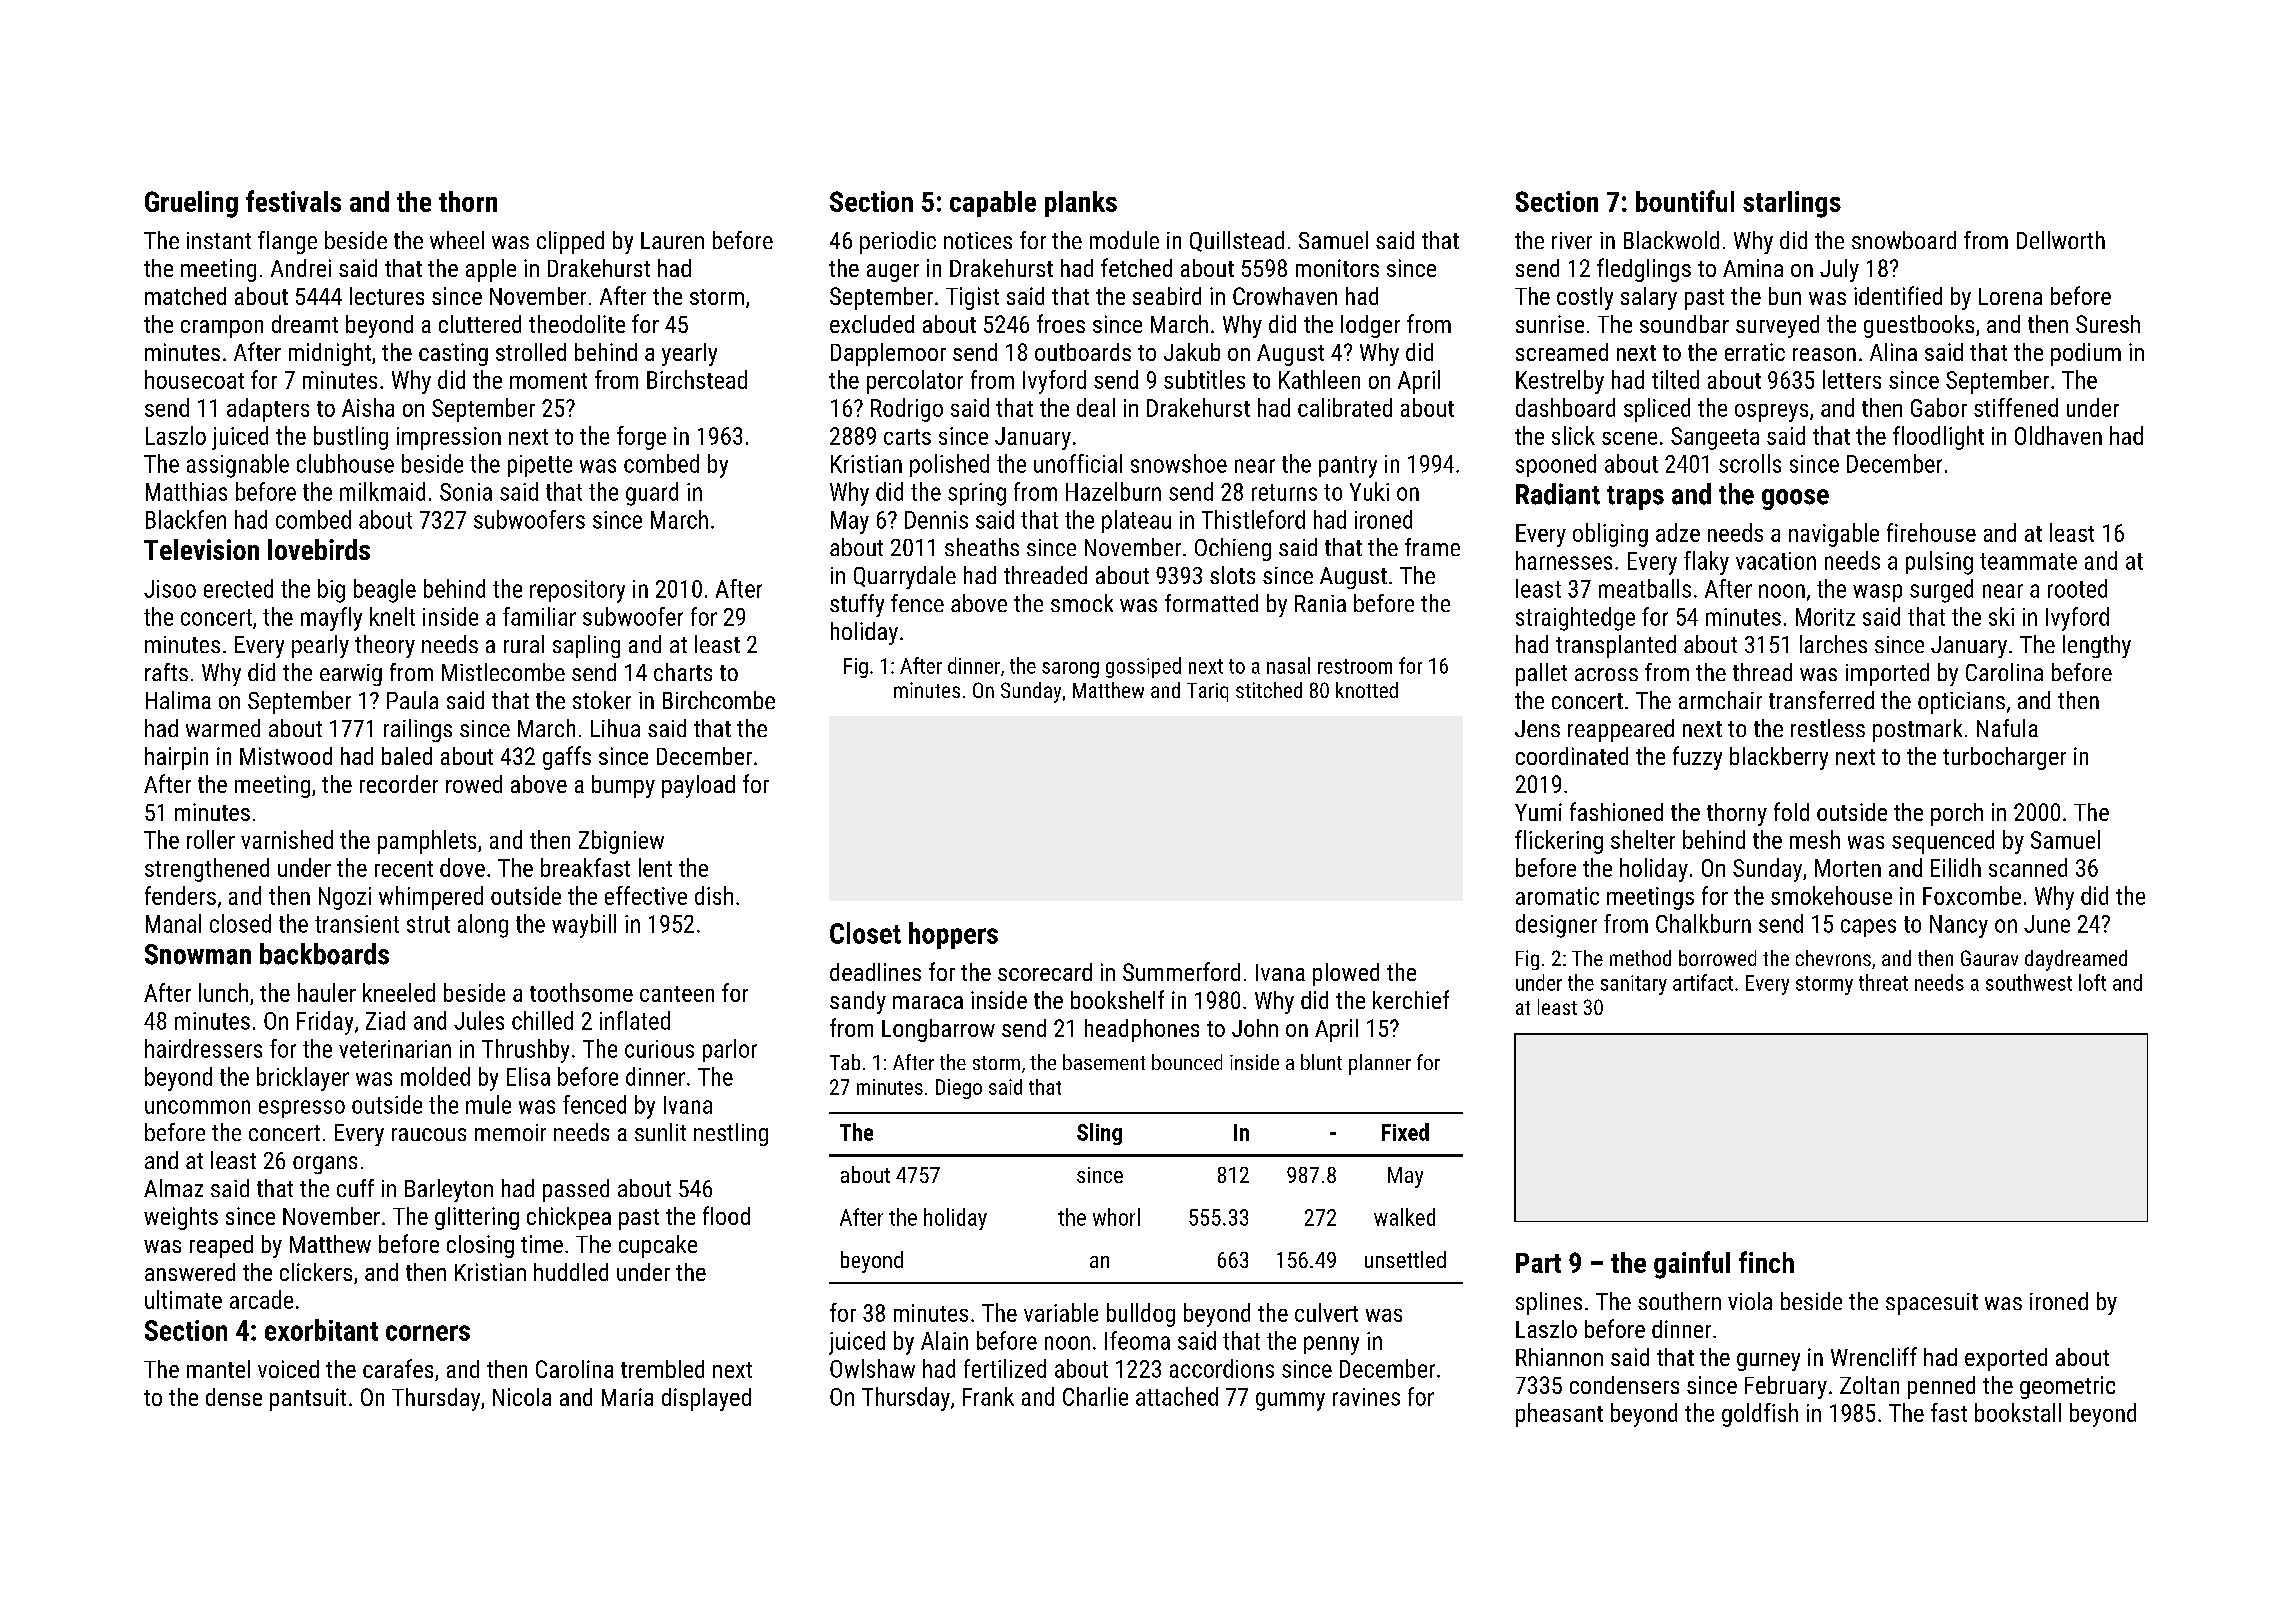 This page has height=1620, width=2292. I want to click on turbocharger, so click(2004, 758).
